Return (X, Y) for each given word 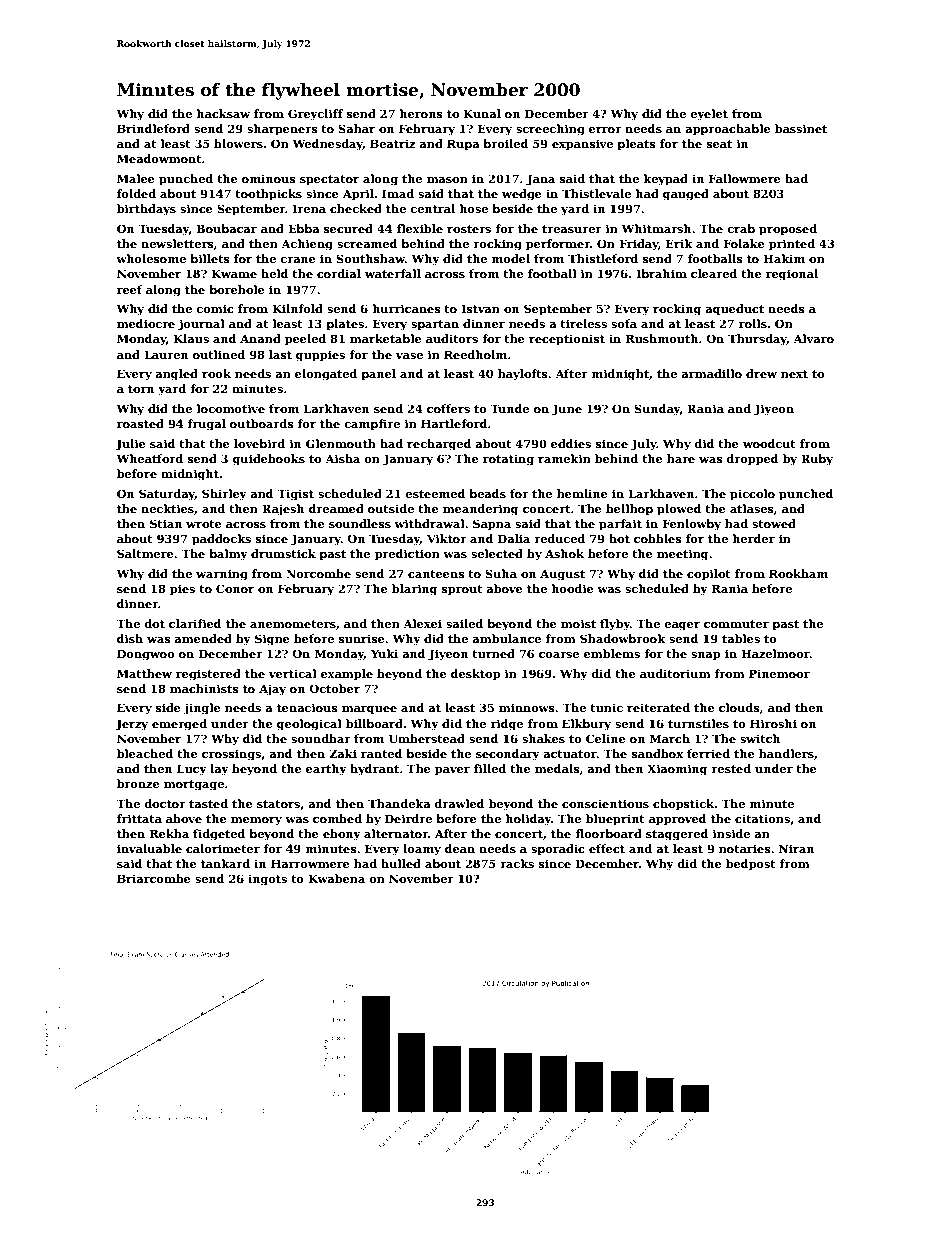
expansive (582, 145)
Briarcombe (154, 878)
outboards (262, 423)
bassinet (801, 128)
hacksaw (223, 113)
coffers (448, 408)
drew (761, 373)
